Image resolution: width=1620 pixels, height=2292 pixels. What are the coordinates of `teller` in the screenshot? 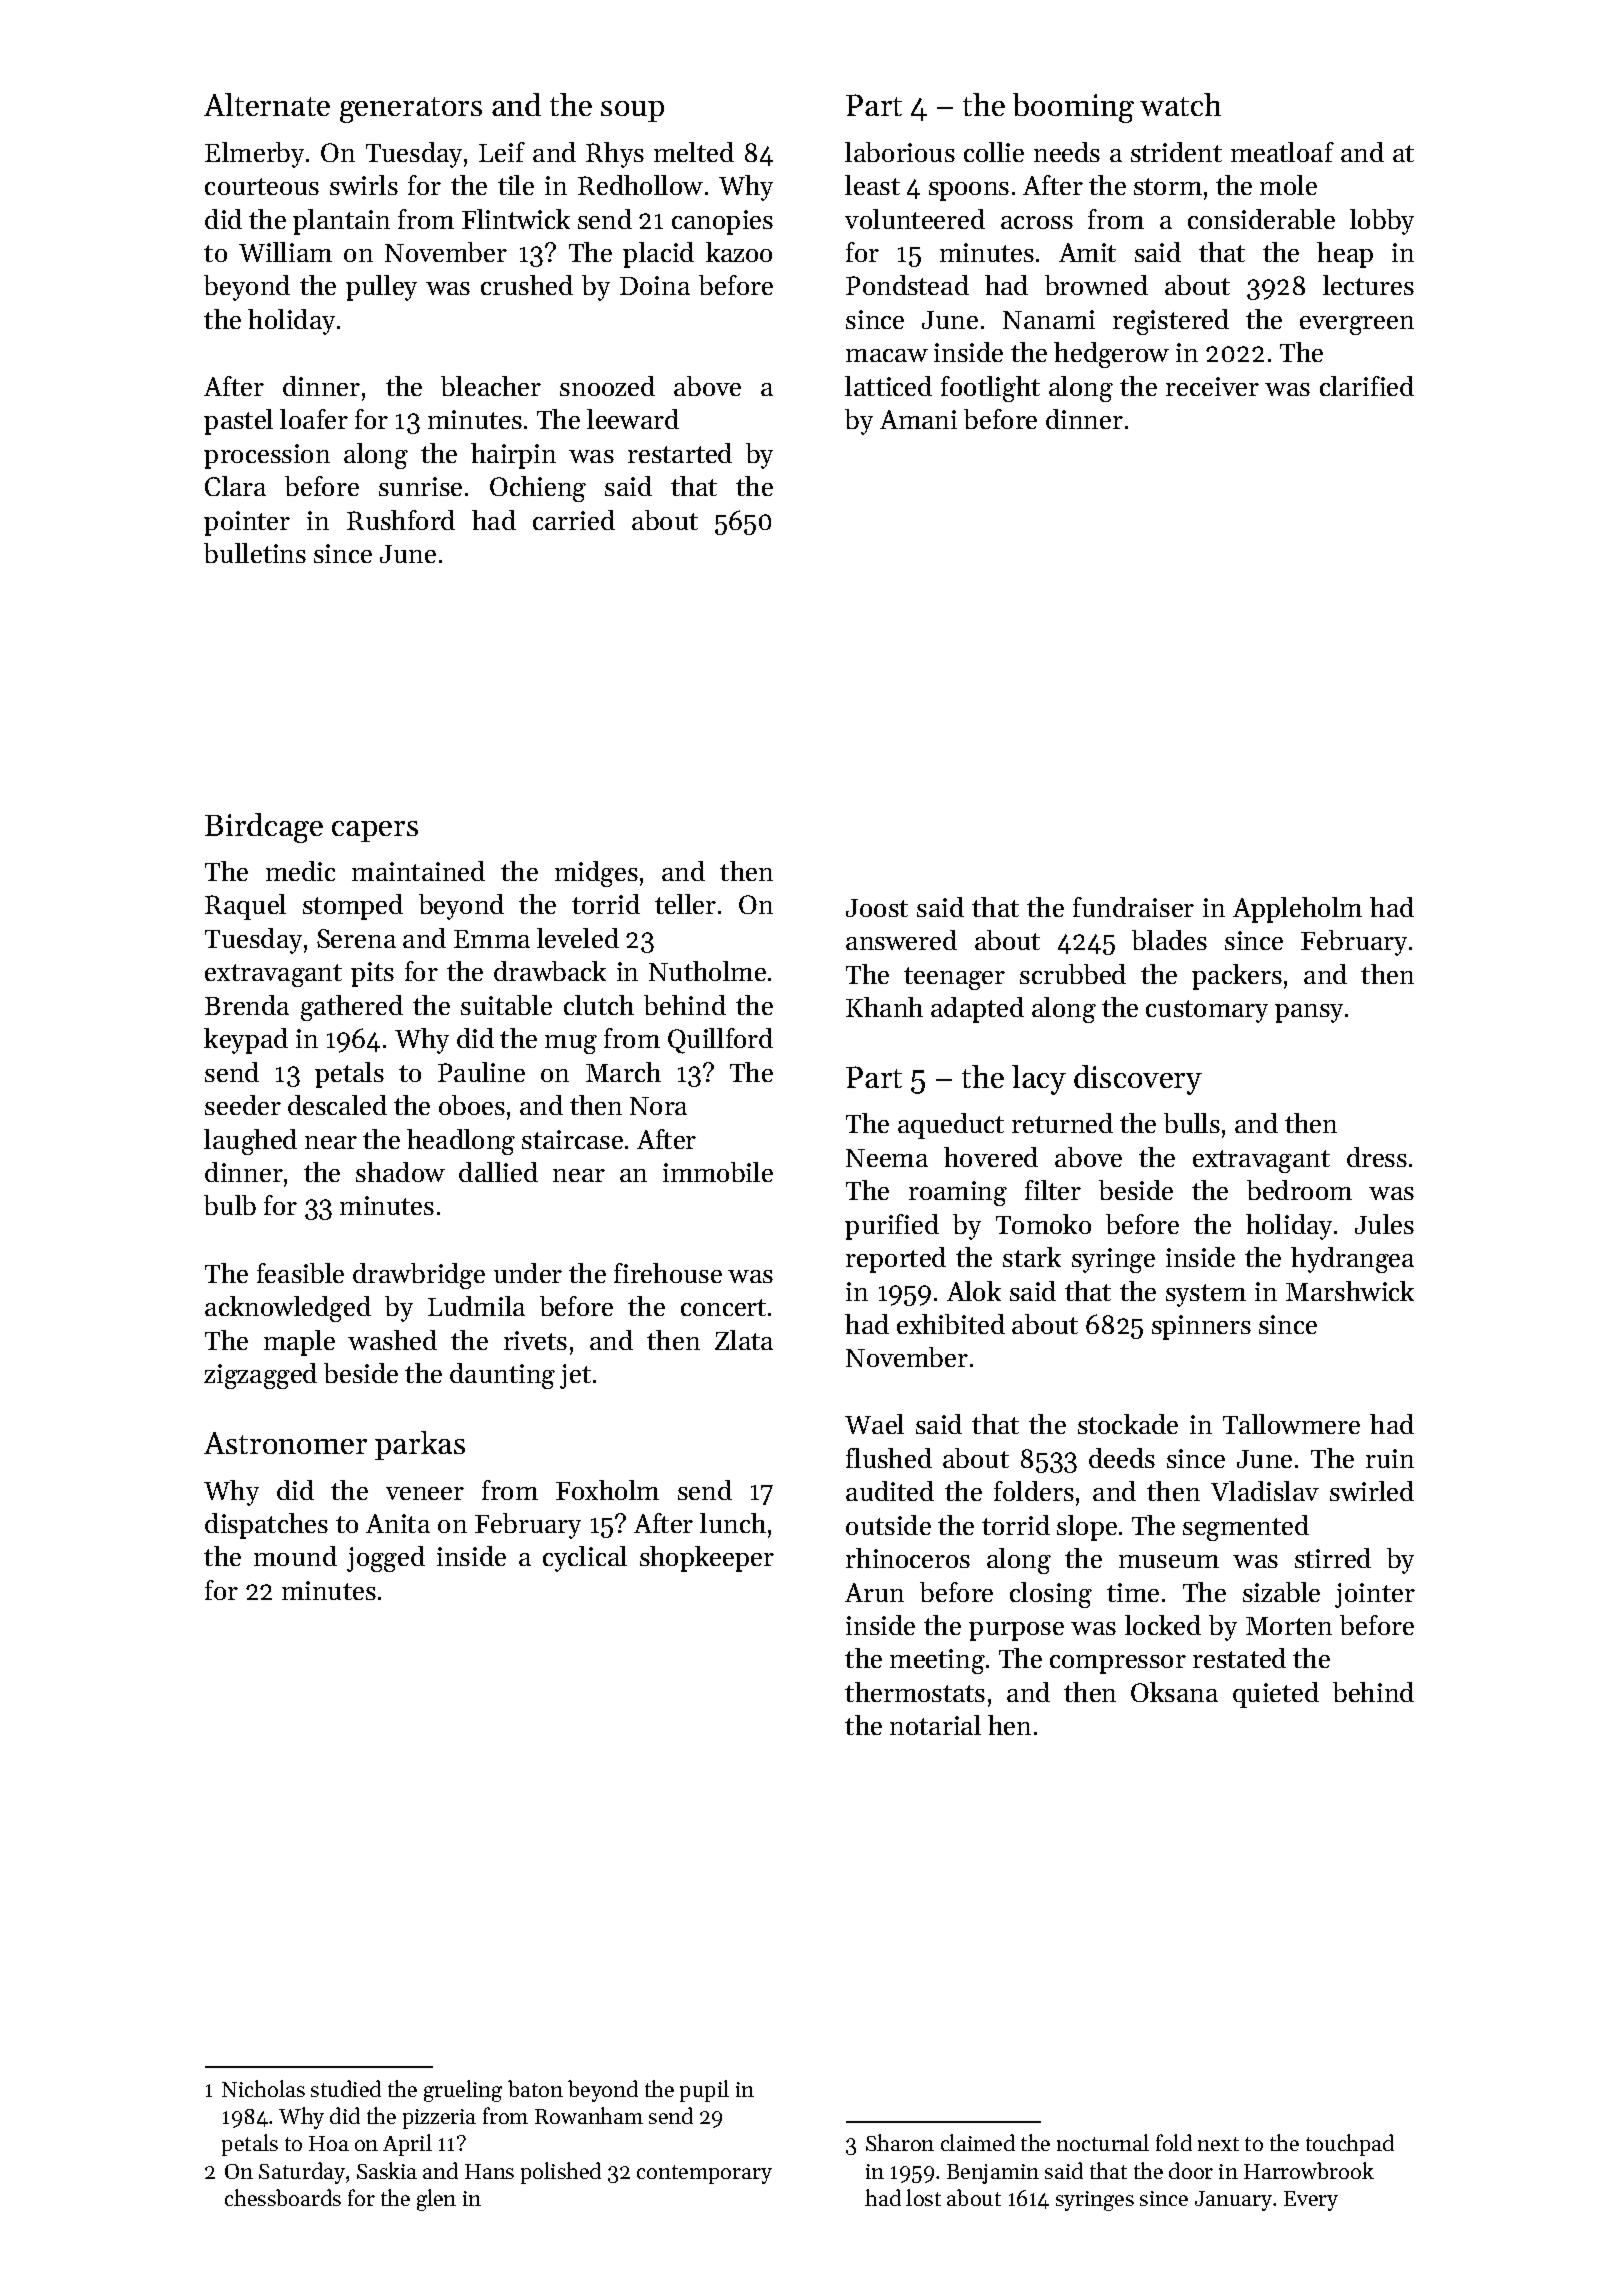 It's located at (685, 904).
